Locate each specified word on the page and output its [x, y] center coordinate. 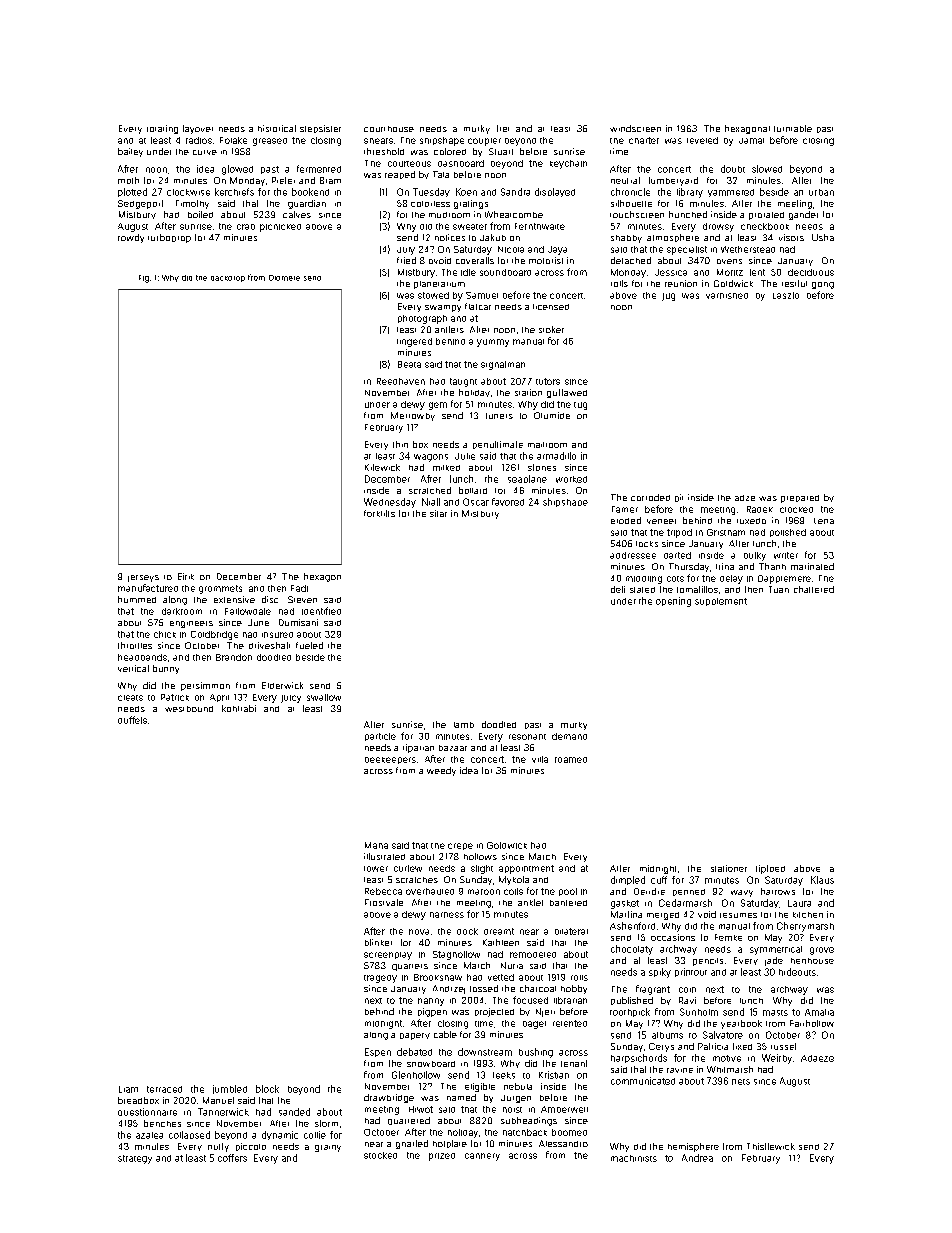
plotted [132, 192]
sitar [438, 513]
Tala [441, 174]
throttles [135, 645]
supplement [721, 602]
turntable [793, 128]
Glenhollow [416, 1075]
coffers [232, 1158]
